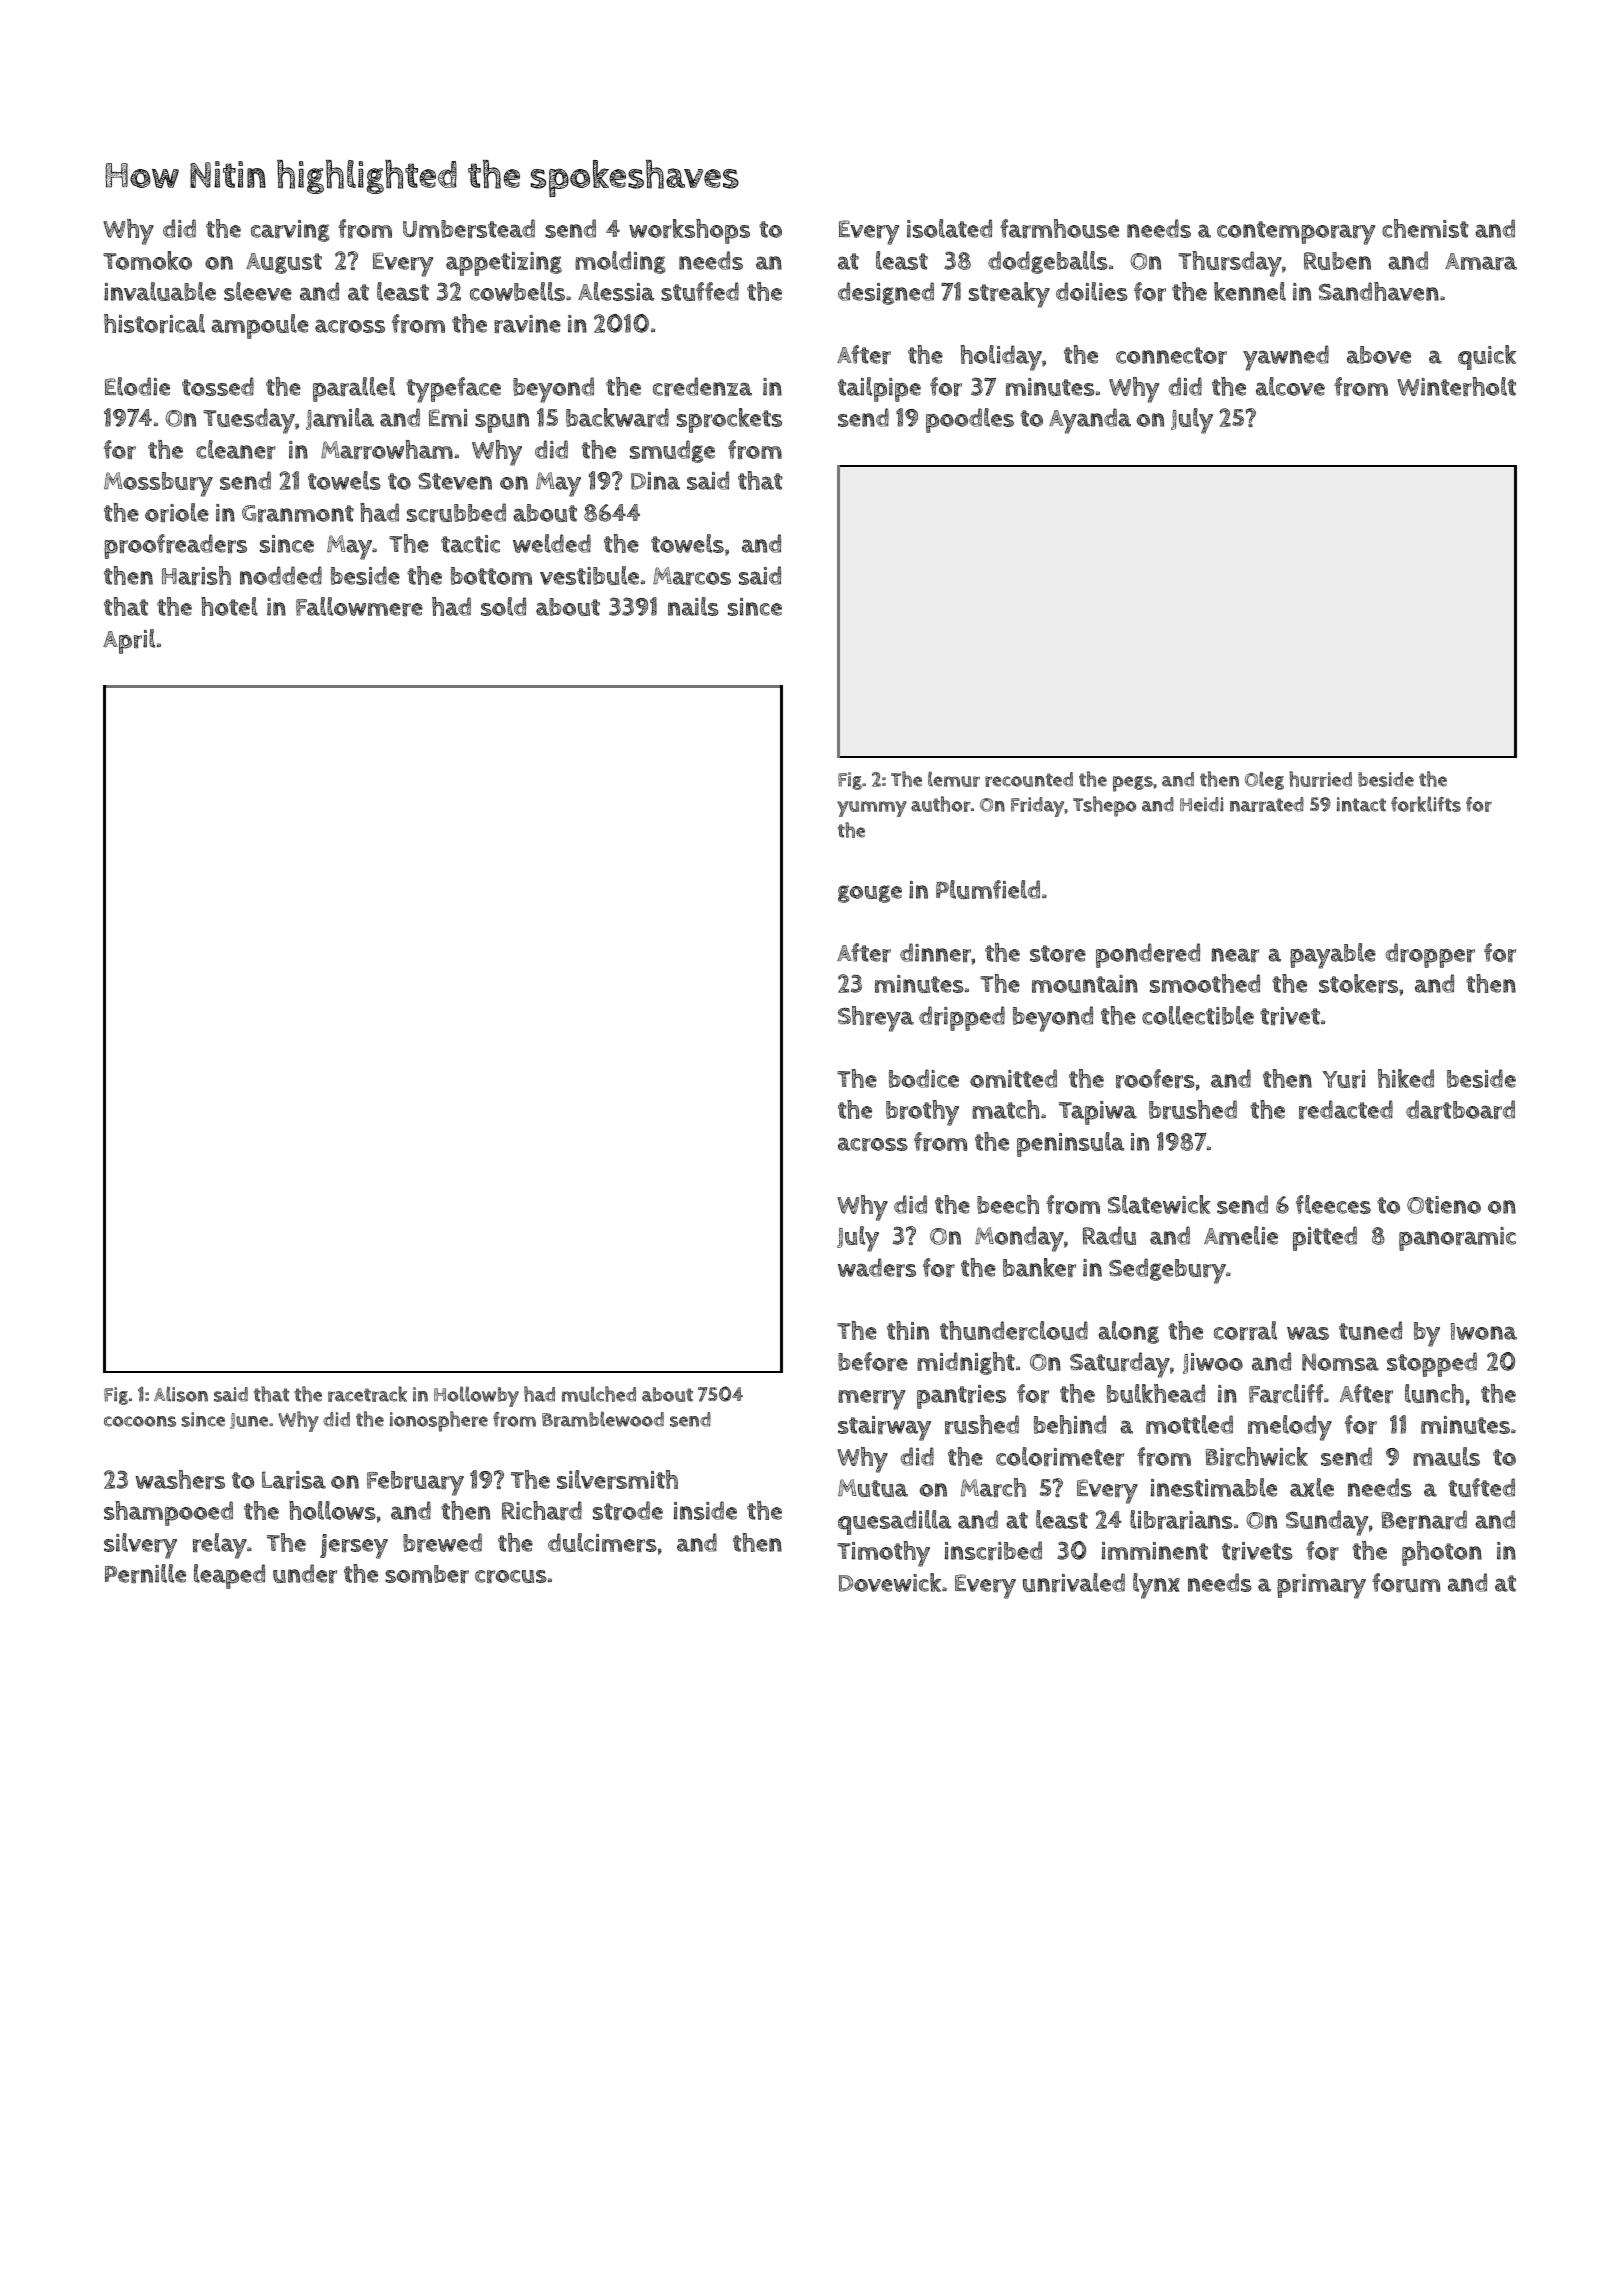  Describe the element at coordinates (1456, 386) in the screenshot. I see `Winterholt` at that location.
